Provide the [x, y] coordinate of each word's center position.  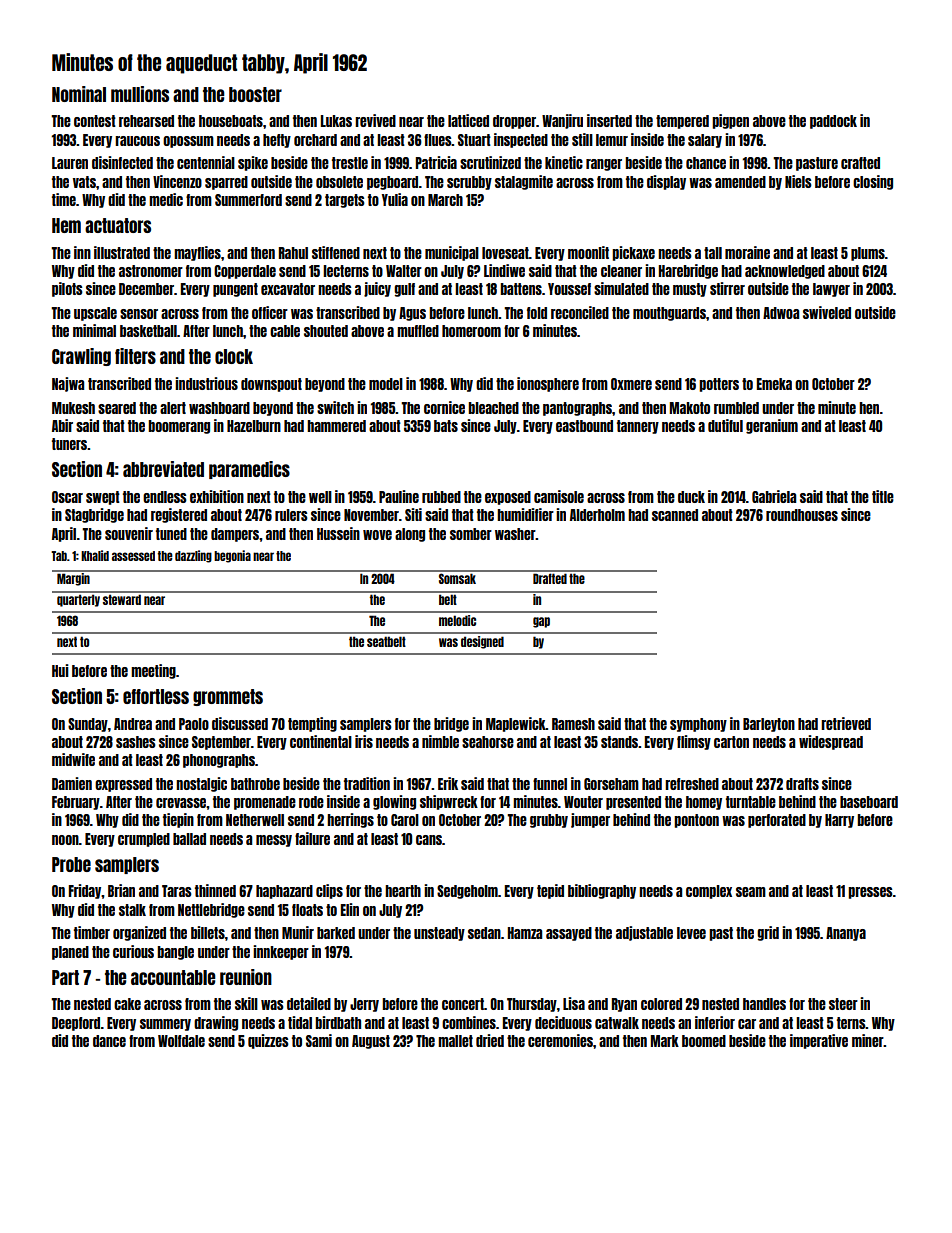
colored [661, 1004]
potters [719, 385]
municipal [452, 253]
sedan [484, 933]
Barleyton [769, 725]
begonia [232, 556]
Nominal [79, 94]
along [410, 535]
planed [70, 953]
